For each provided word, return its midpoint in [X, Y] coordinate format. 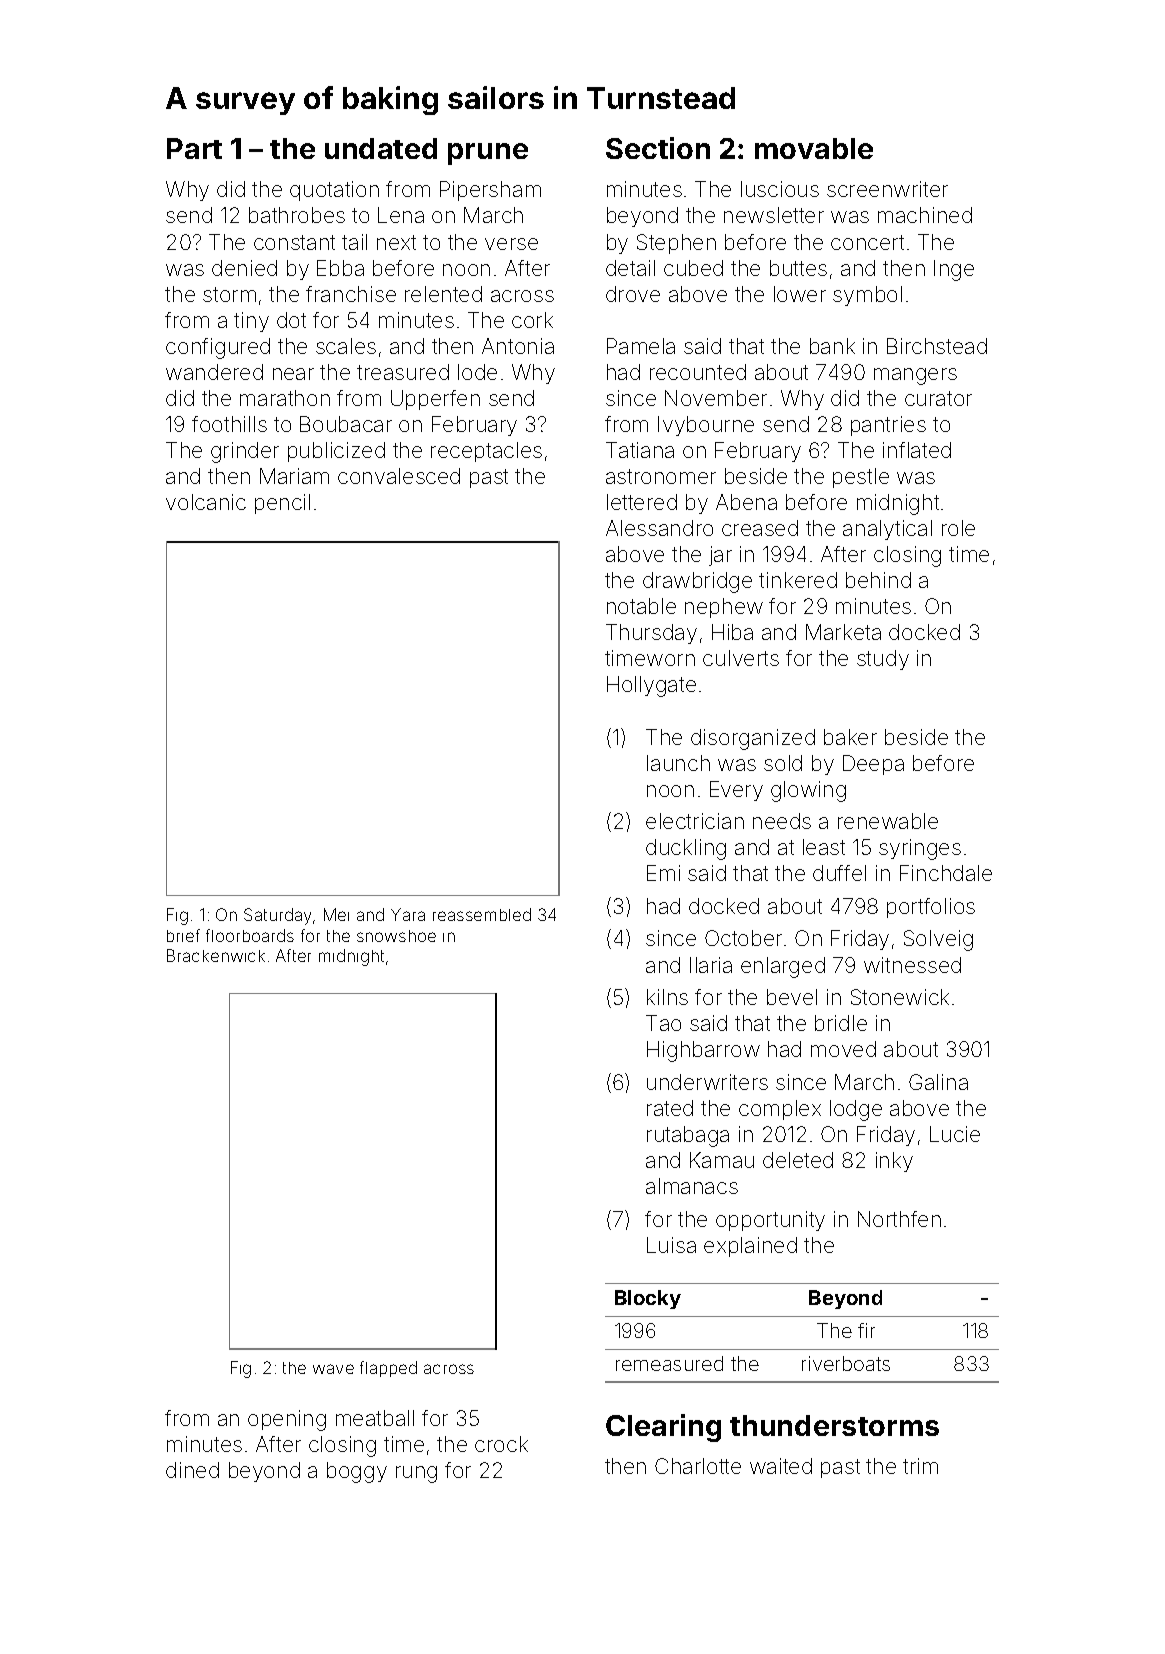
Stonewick [900, 997]
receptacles [486, 452]
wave [333, 1369]
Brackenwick [216, 955]
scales [346, 346]
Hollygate [651, 686]
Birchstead [937, 346]
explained [750, 1247]
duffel [839, 873]
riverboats [846, 1363]
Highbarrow [703, 1051]
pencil [282, 504]
